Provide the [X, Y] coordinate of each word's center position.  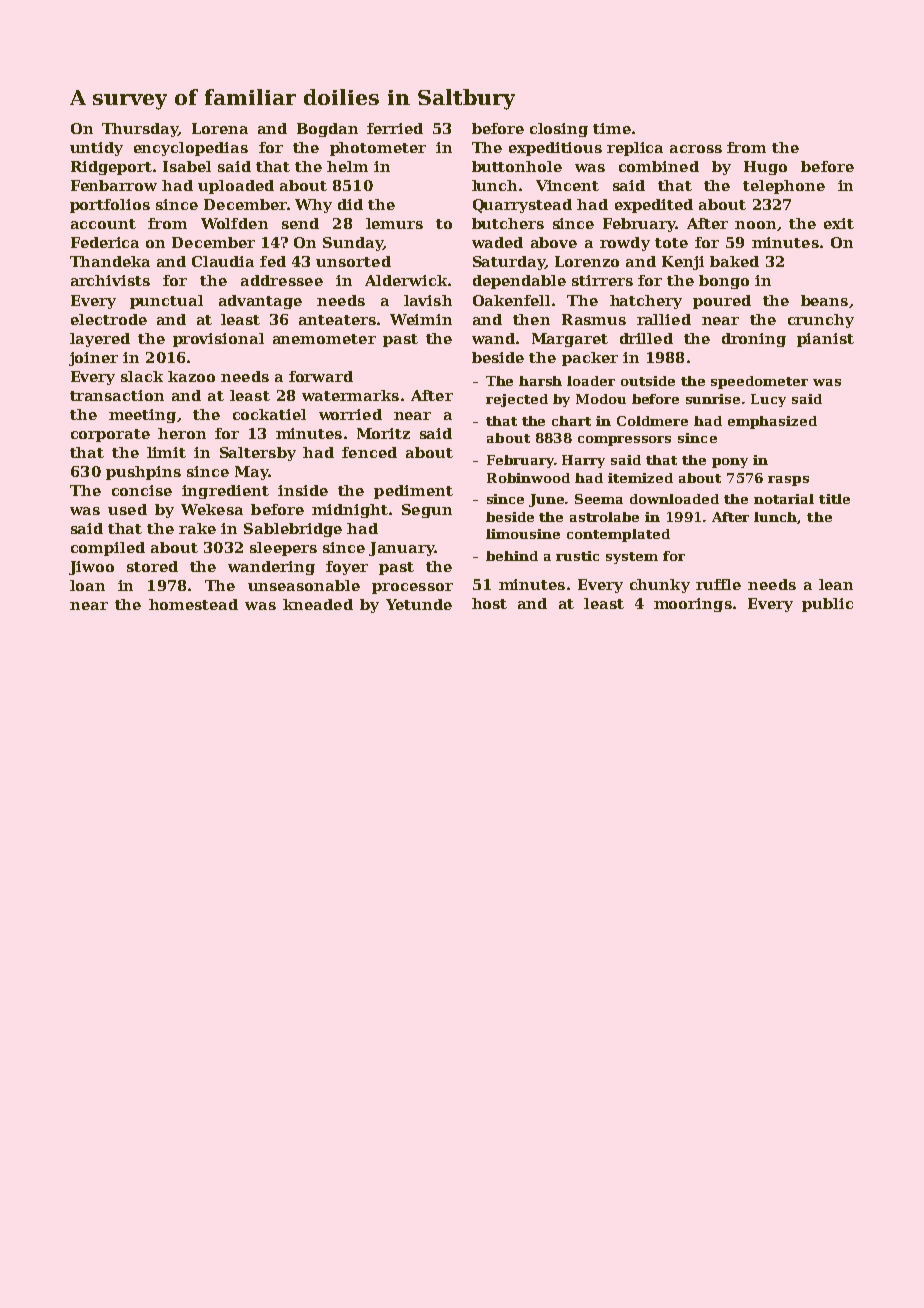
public [827, 605]
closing [559, 130]
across [696, 149]
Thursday [140, 130]
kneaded [318, 604]
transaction [117, 395]
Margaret [570, 340]
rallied [664, 319]
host [489, 603]
